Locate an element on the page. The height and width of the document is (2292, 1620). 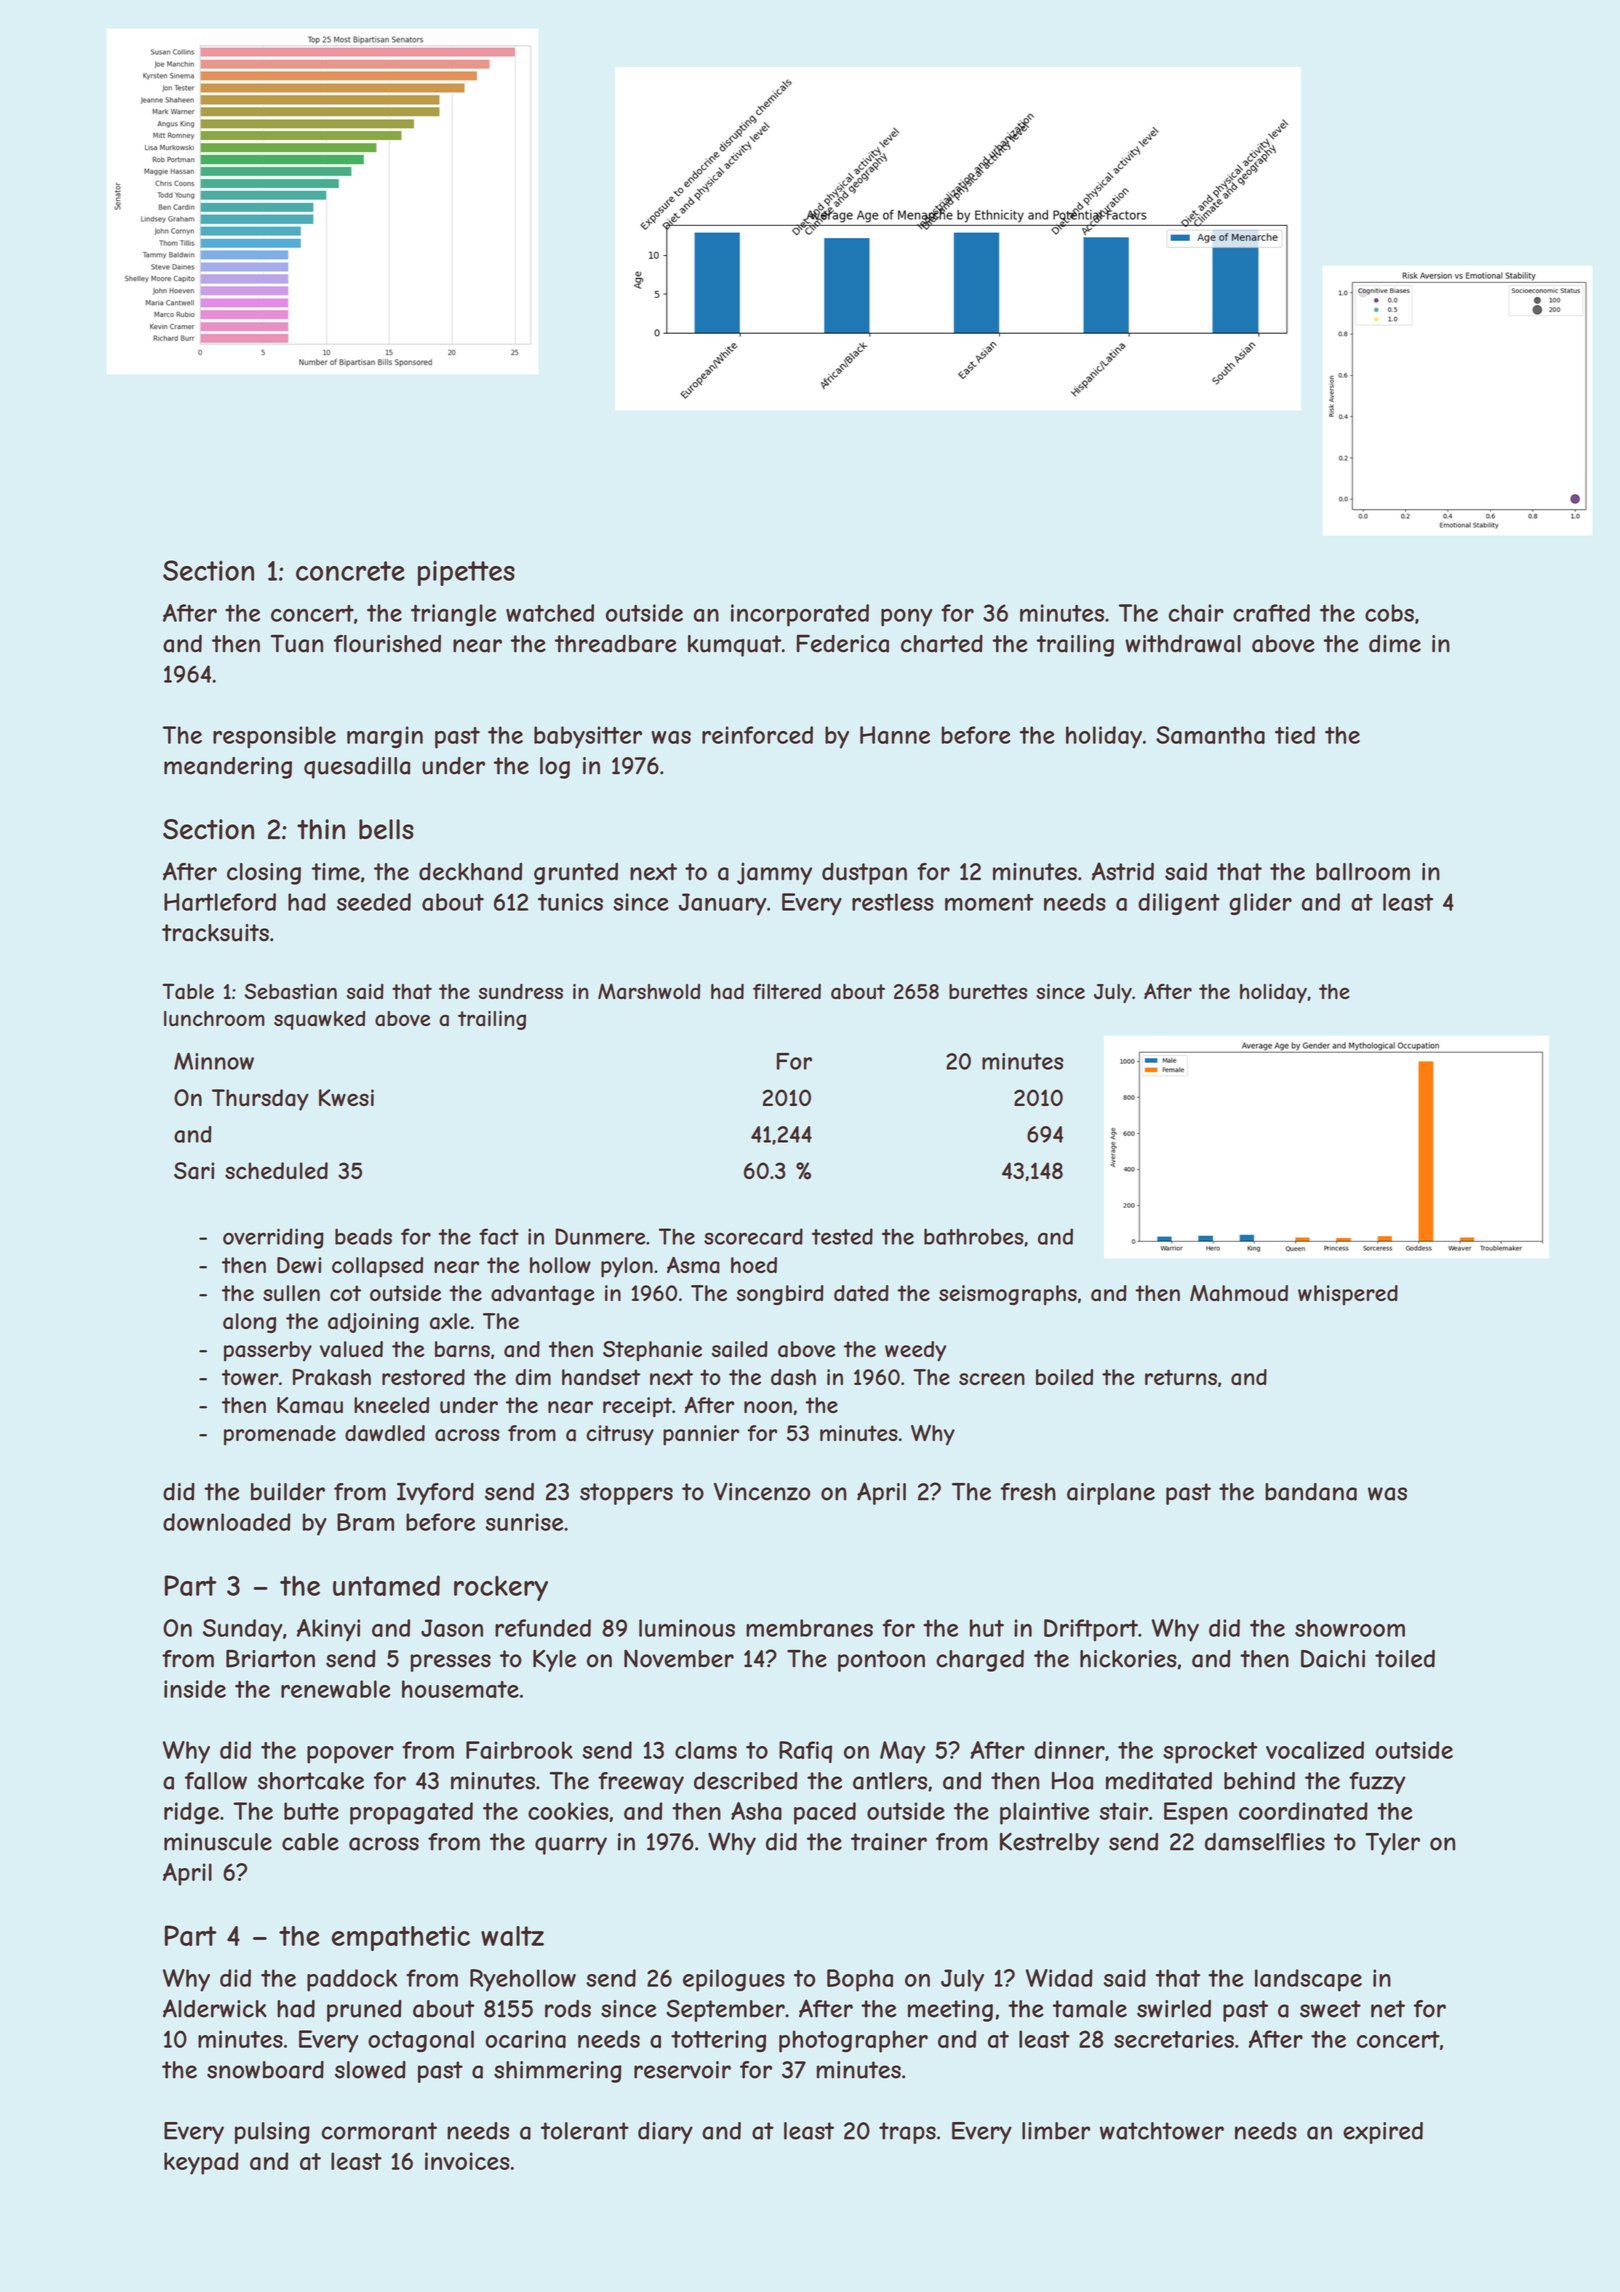
keypad is located at coordinates (201, 2163).
